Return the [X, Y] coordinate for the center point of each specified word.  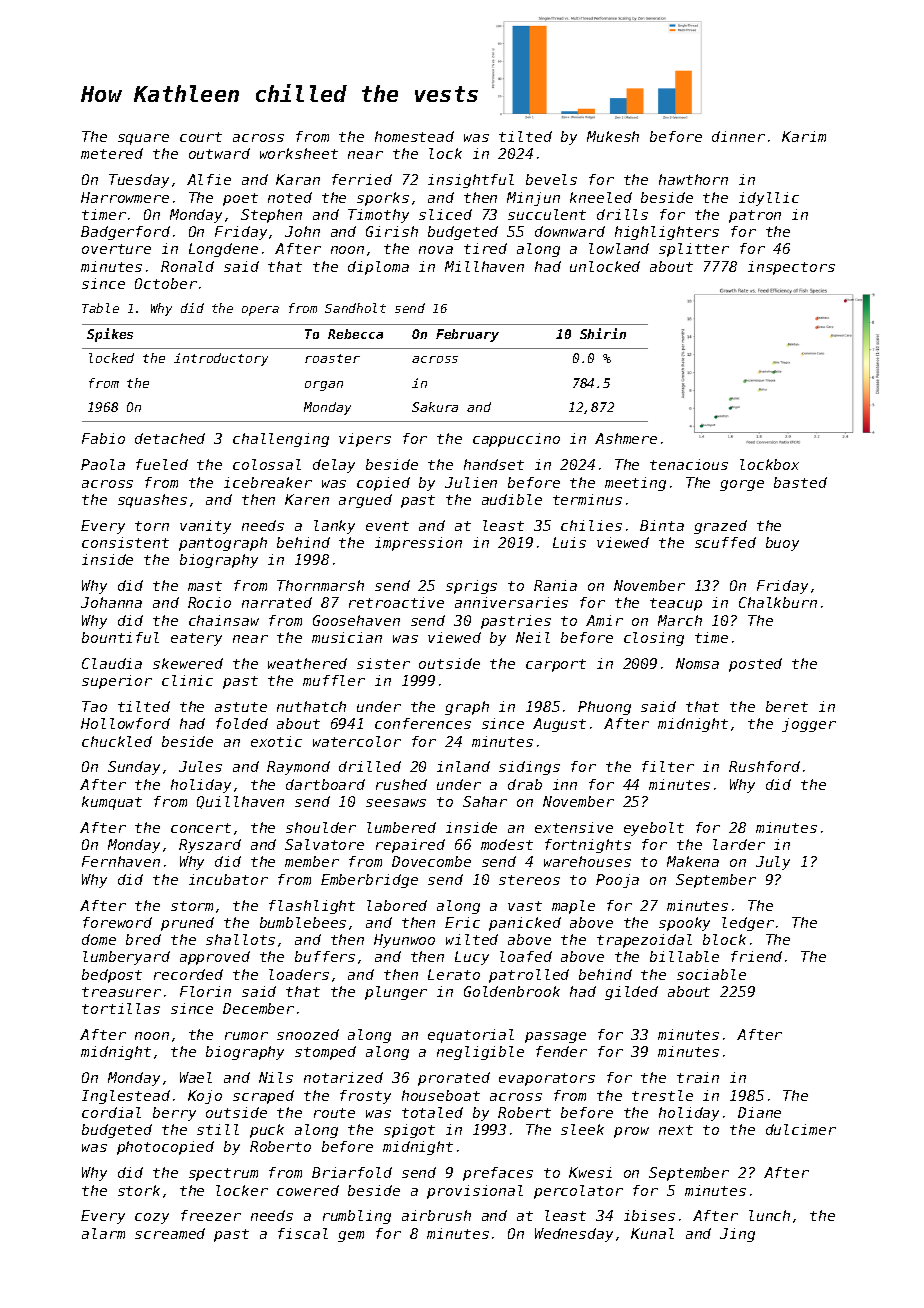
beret [787, 706]
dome [99, 939]
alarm [103, 1233]
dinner [738, 136]
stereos [529, 880]
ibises [649, 1215]
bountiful [120, 637]
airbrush [436, 1215]
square [143, 139]
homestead [414, 136]
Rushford [764, 766]
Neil [533, 637]
